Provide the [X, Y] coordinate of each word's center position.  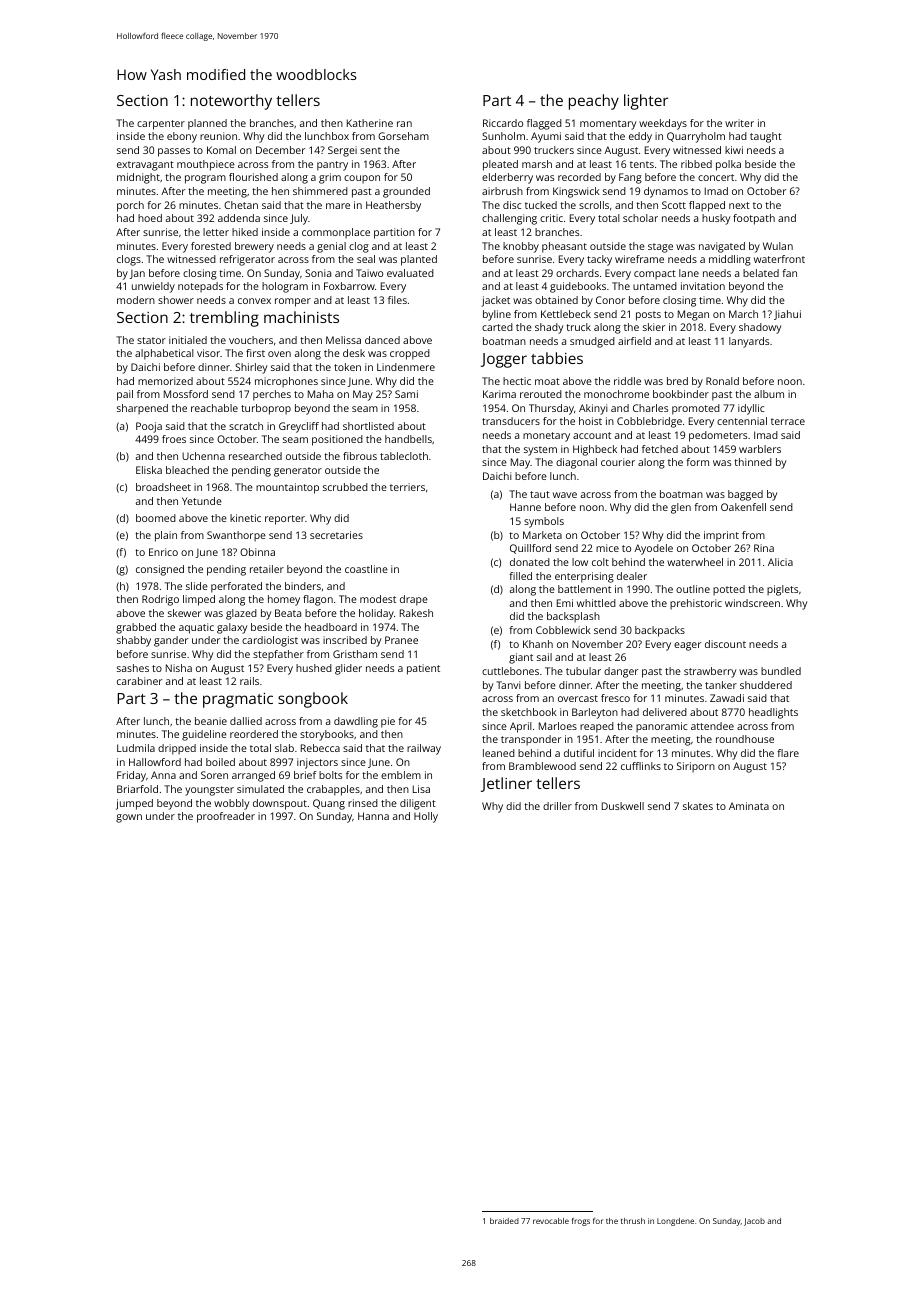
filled [520, 576]
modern [136, 300]
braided [504, 1221]
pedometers [718, 436]
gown [129, 818]
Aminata [749, 806]
